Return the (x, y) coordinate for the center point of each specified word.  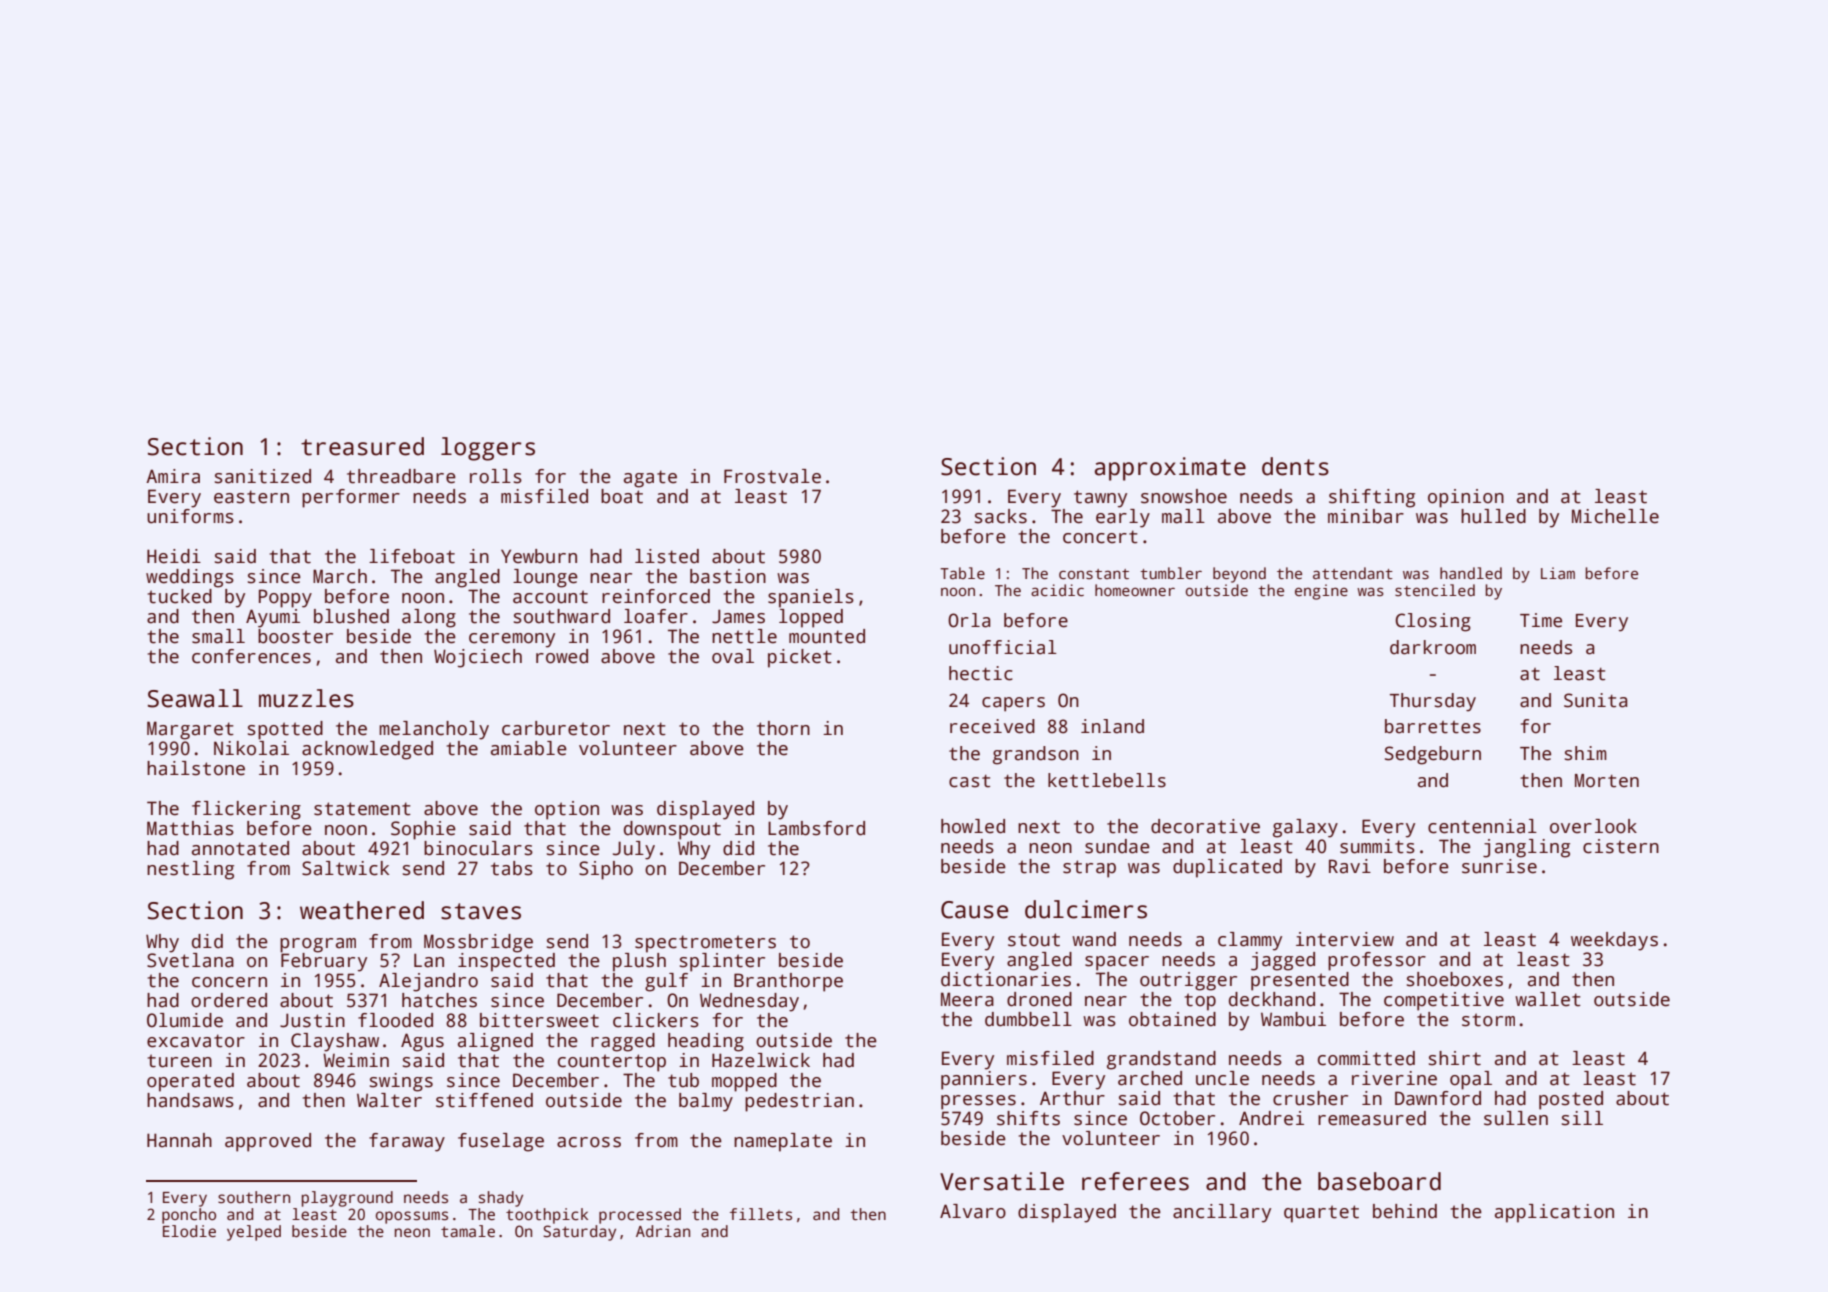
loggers (488, 449)
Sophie (423, 830)
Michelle (1615, 516)
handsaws (190, 1100)
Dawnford (1438, 1098)
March (340, 576)
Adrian (663, 1231)
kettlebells (1107, 780)
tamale (468, 1231)
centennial (1482, 826)
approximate (1170, 469)
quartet (1321, 1214)
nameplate (783, 1142)
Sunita (1595, 700)
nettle (744, 636)
